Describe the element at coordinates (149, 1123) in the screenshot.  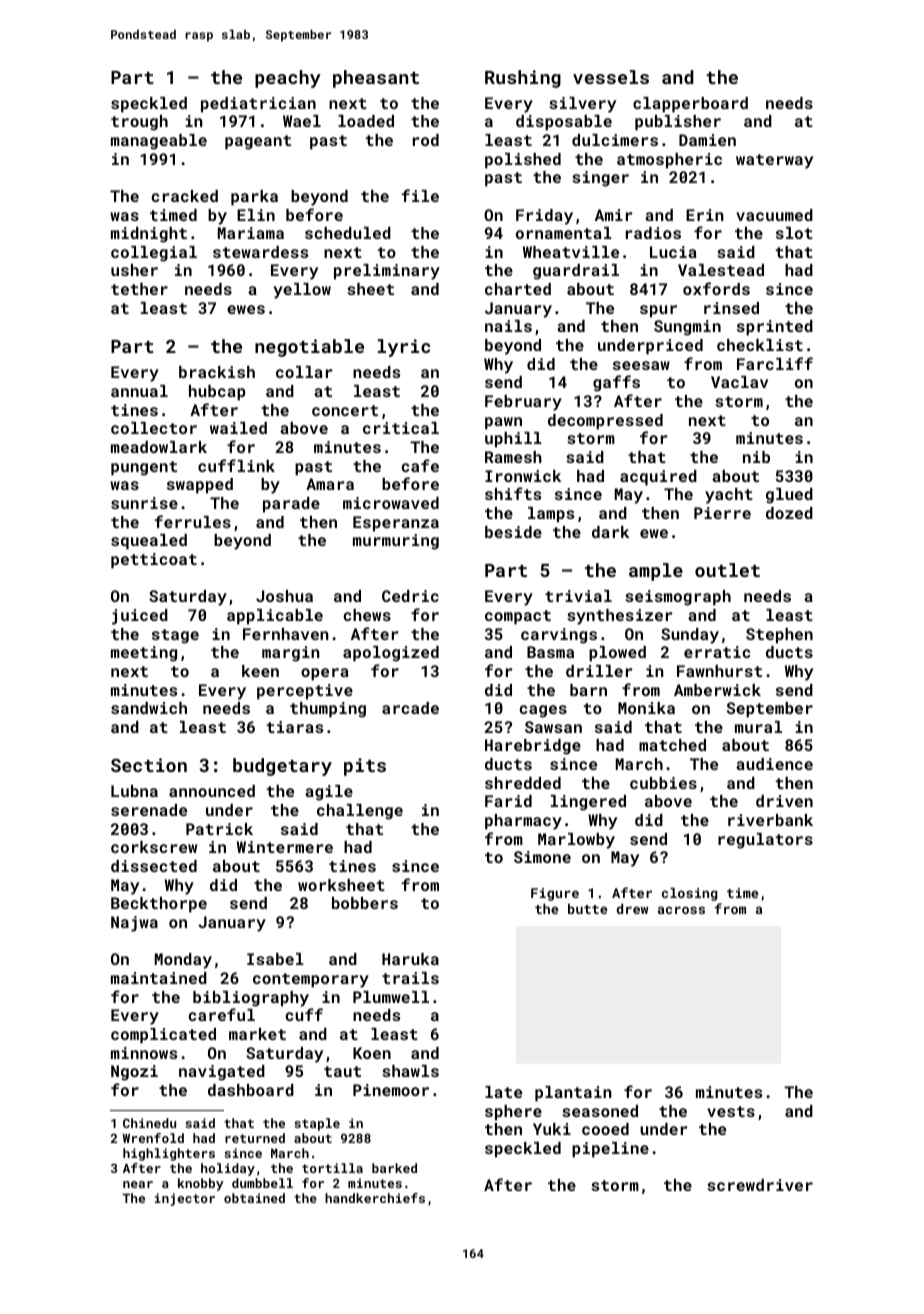
I see `Chinedu` at that location.
